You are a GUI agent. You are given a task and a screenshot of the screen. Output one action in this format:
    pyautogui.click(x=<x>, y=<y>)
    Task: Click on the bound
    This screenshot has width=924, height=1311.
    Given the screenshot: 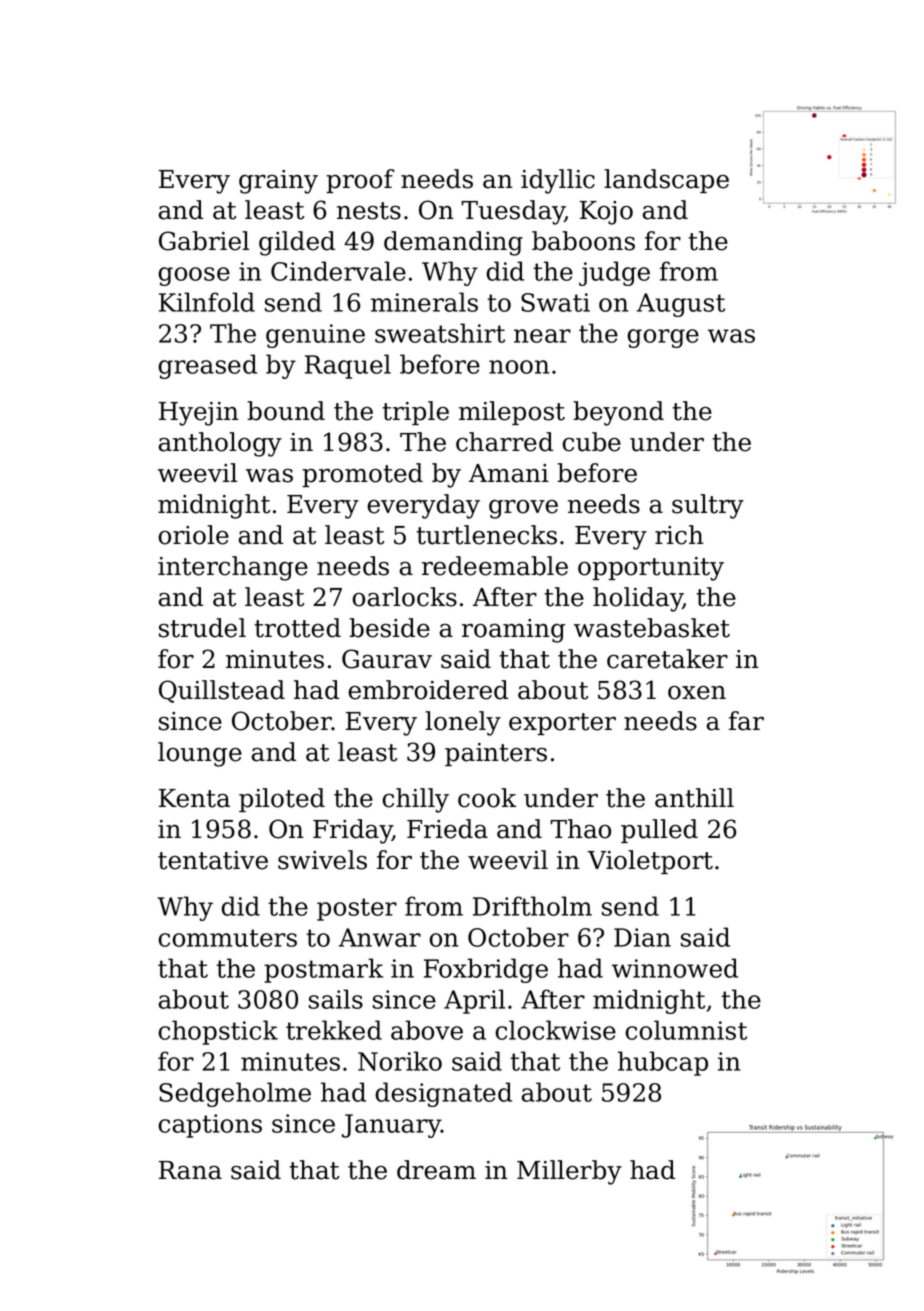 What is the action you would take?
    pyautogui.click(x=286, y=411)
